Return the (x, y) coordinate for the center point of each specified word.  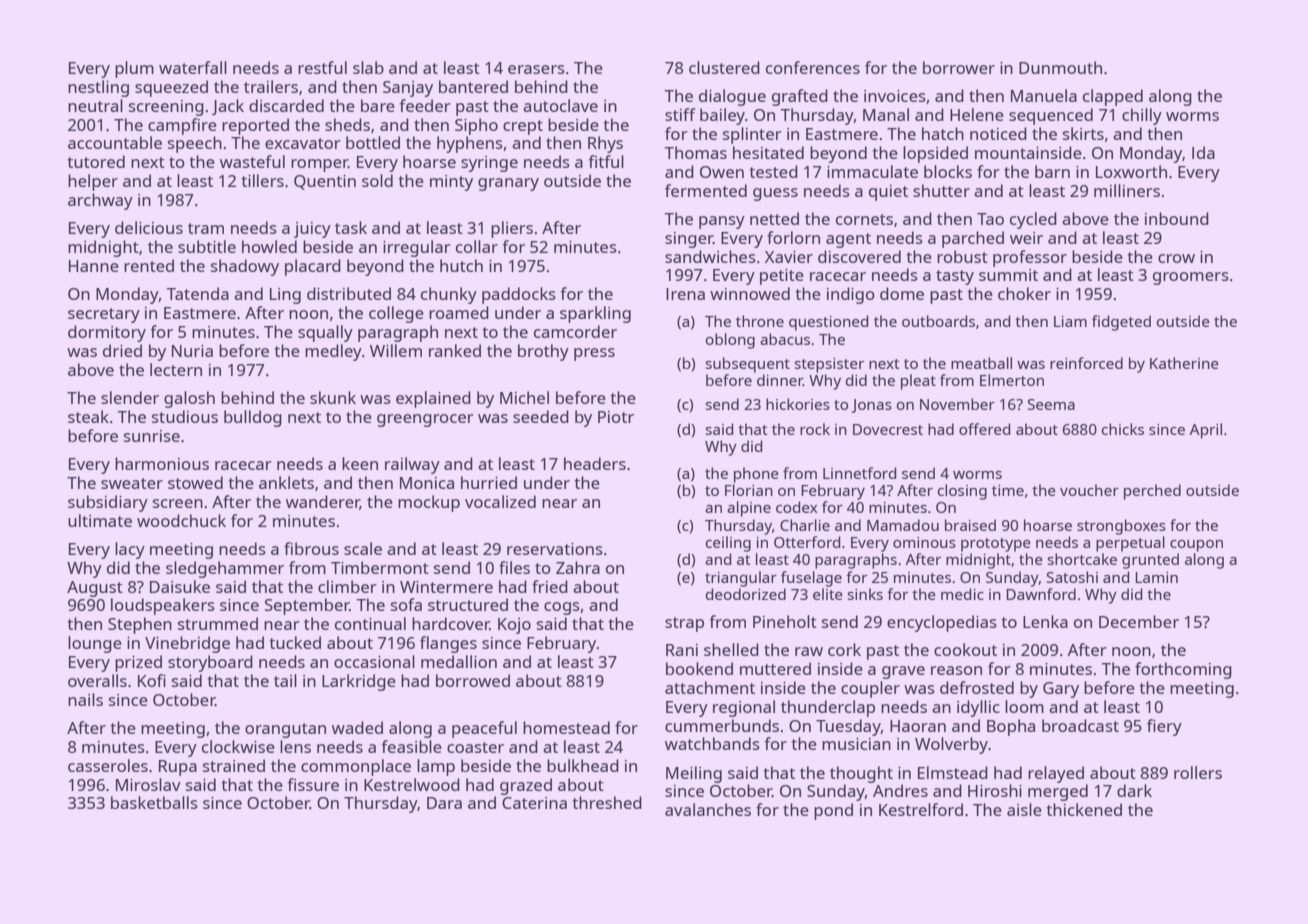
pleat (918, 382)
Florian (749, 490)
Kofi (152, 680)
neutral (95, 105)
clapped (1113, 97)
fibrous (311, 548)
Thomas (695, 152)
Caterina (534, 803)
